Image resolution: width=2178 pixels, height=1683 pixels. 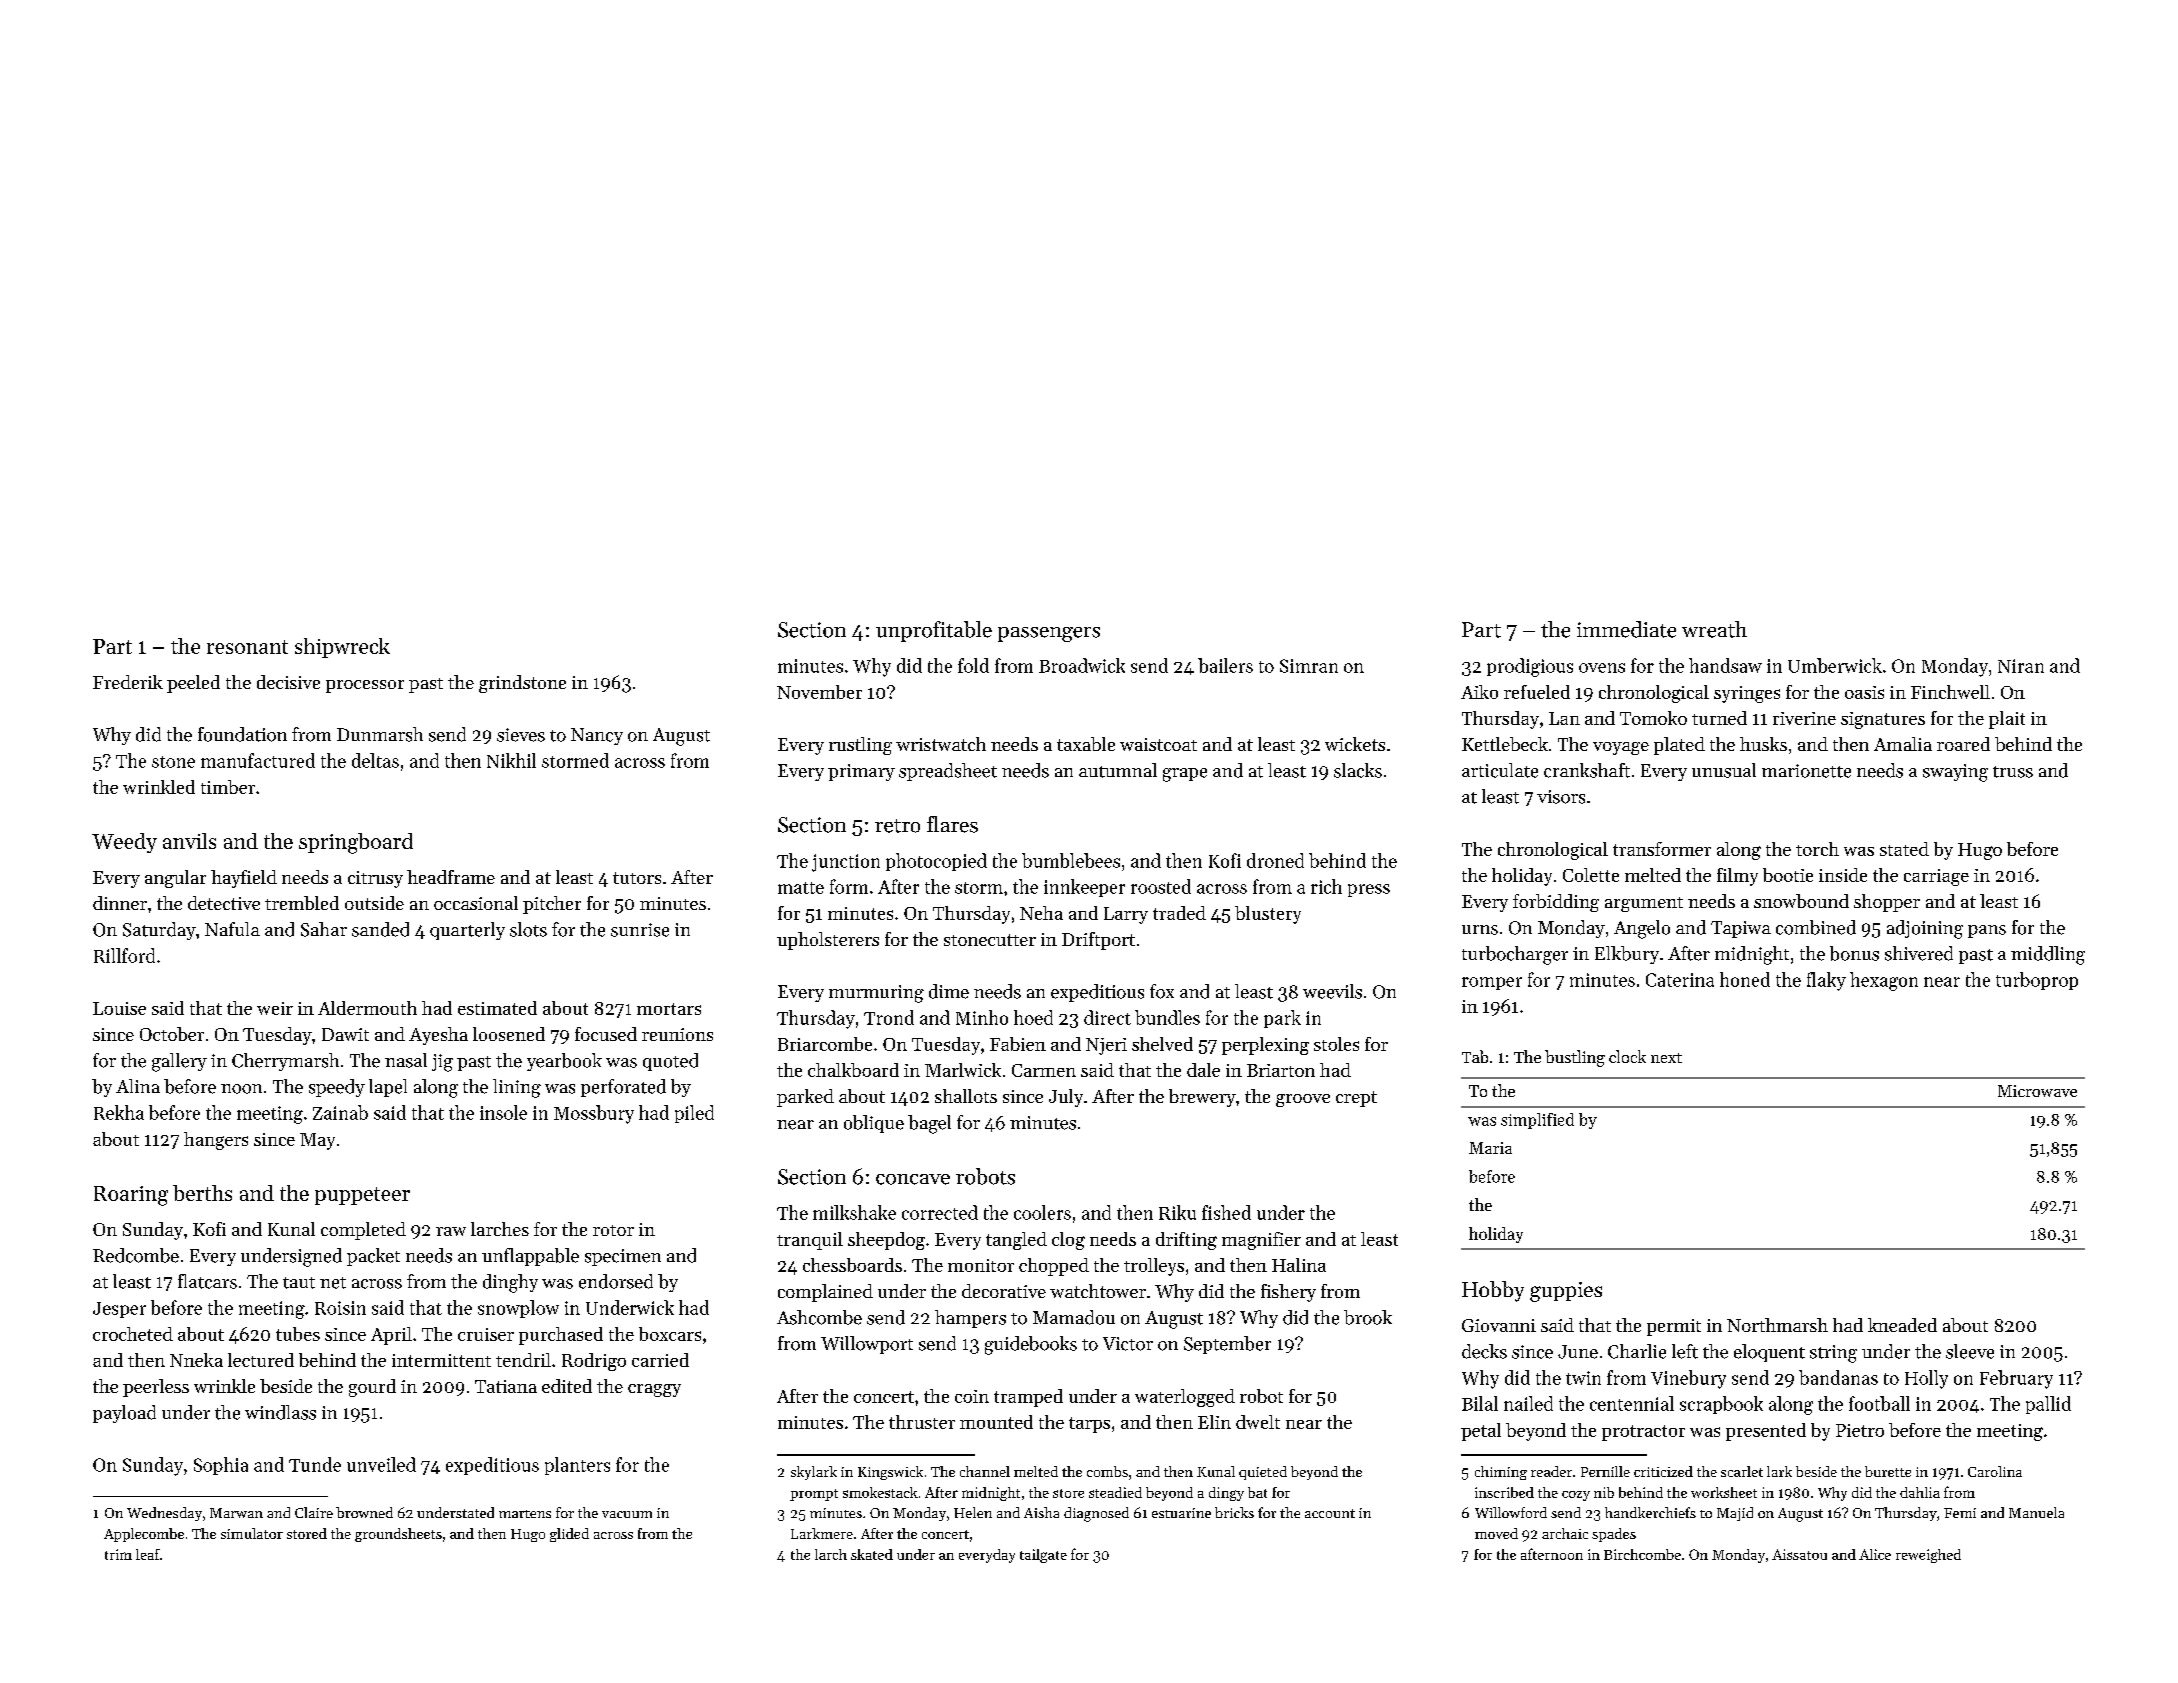 I want to click on May, so click(x=317, y=1141).
